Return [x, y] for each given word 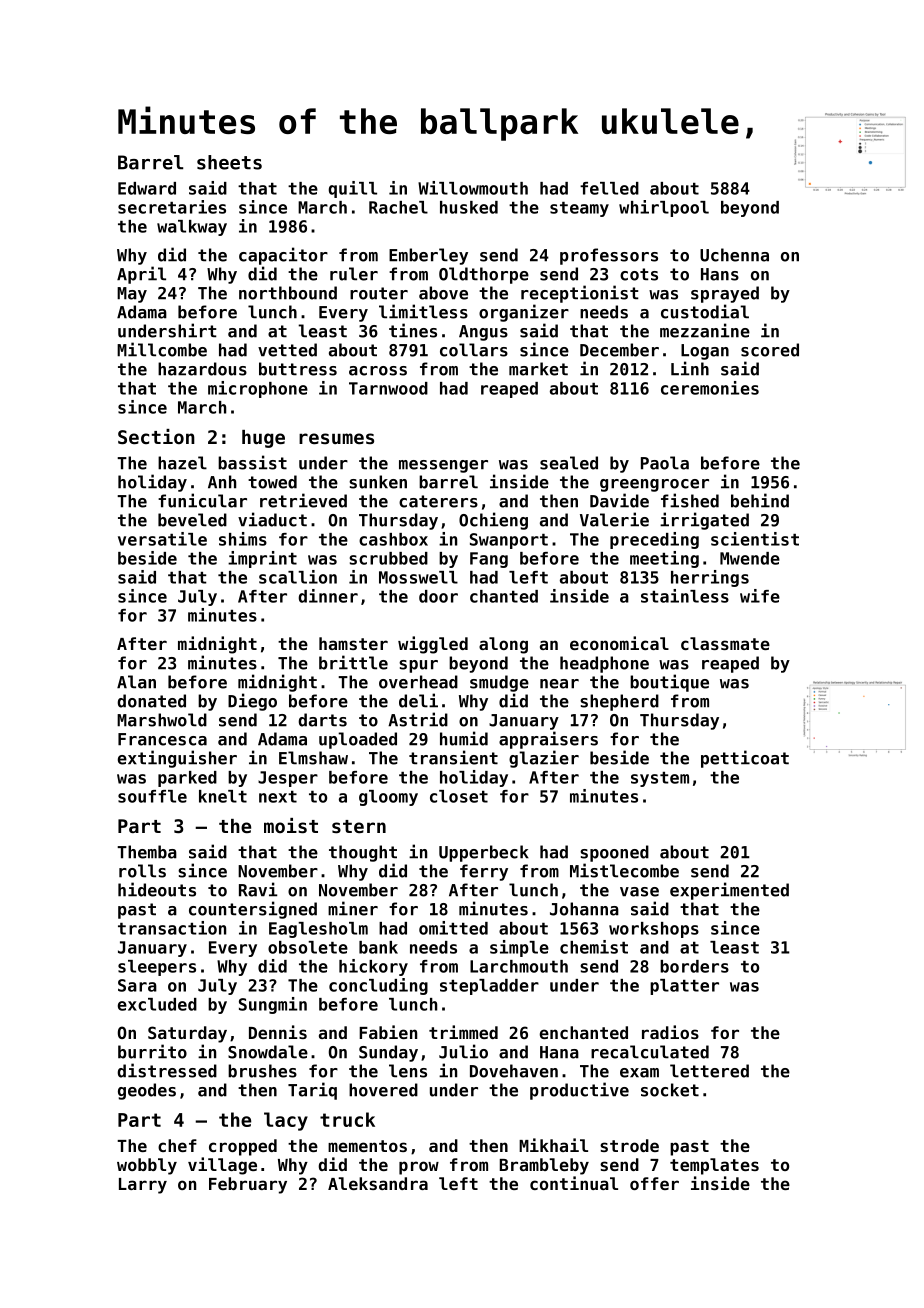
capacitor [283, 256]
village [222, 1166]
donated [151, 701]
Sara [137, 985]
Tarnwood [388, 388]
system [660, 779]
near [559, 684]
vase [639, 892]
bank [378, 947]
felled [609, 188]
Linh [690, 368]
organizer [524, 313]
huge [263, 439]
